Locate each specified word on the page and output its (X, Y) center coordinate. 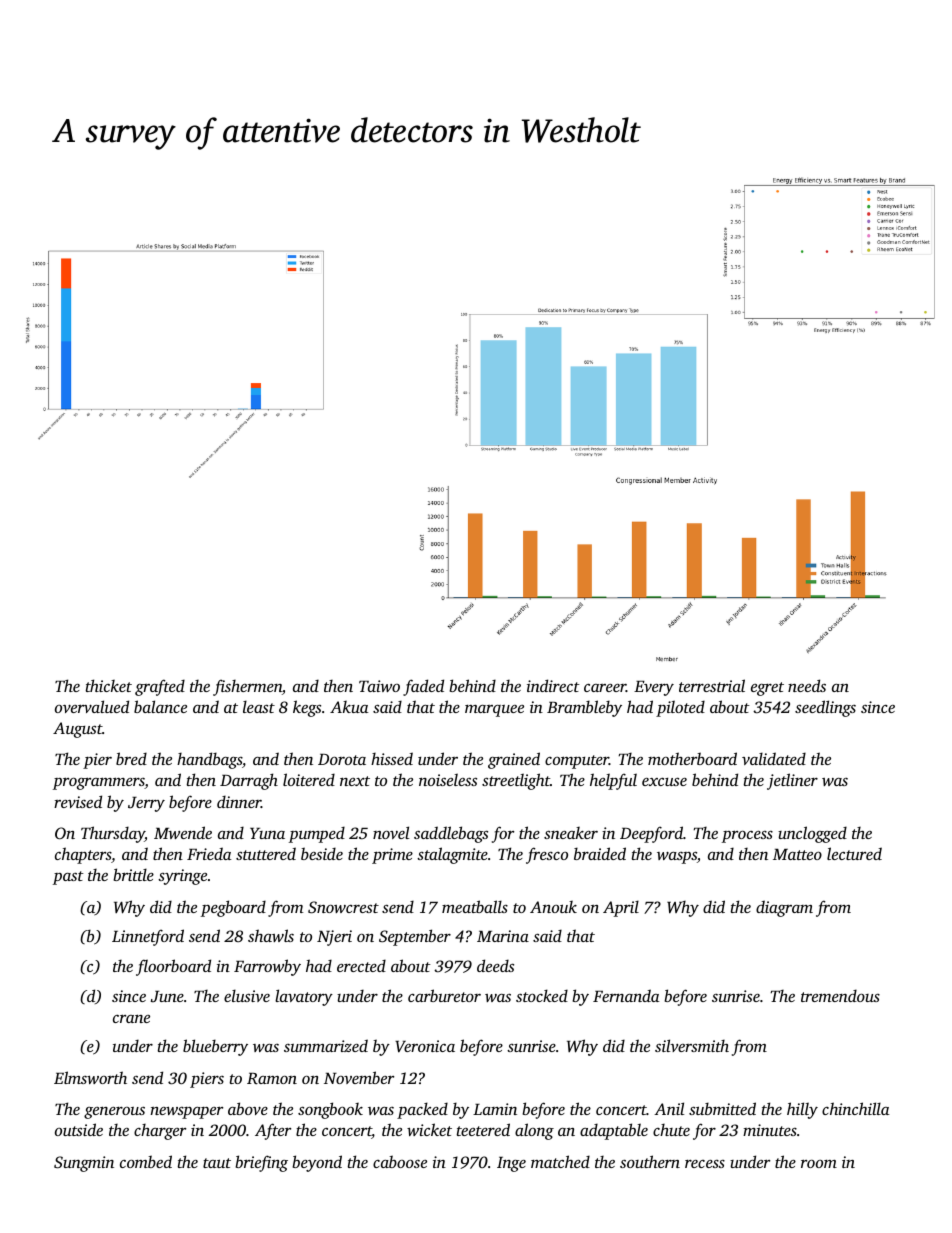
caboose (400, 1161)
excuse (664, 781)
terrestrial (712, 685)
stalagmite (452, 855)
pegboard (233, 908)
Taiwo (379, 686)
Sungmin (84, 1164)
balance (160, 706)
